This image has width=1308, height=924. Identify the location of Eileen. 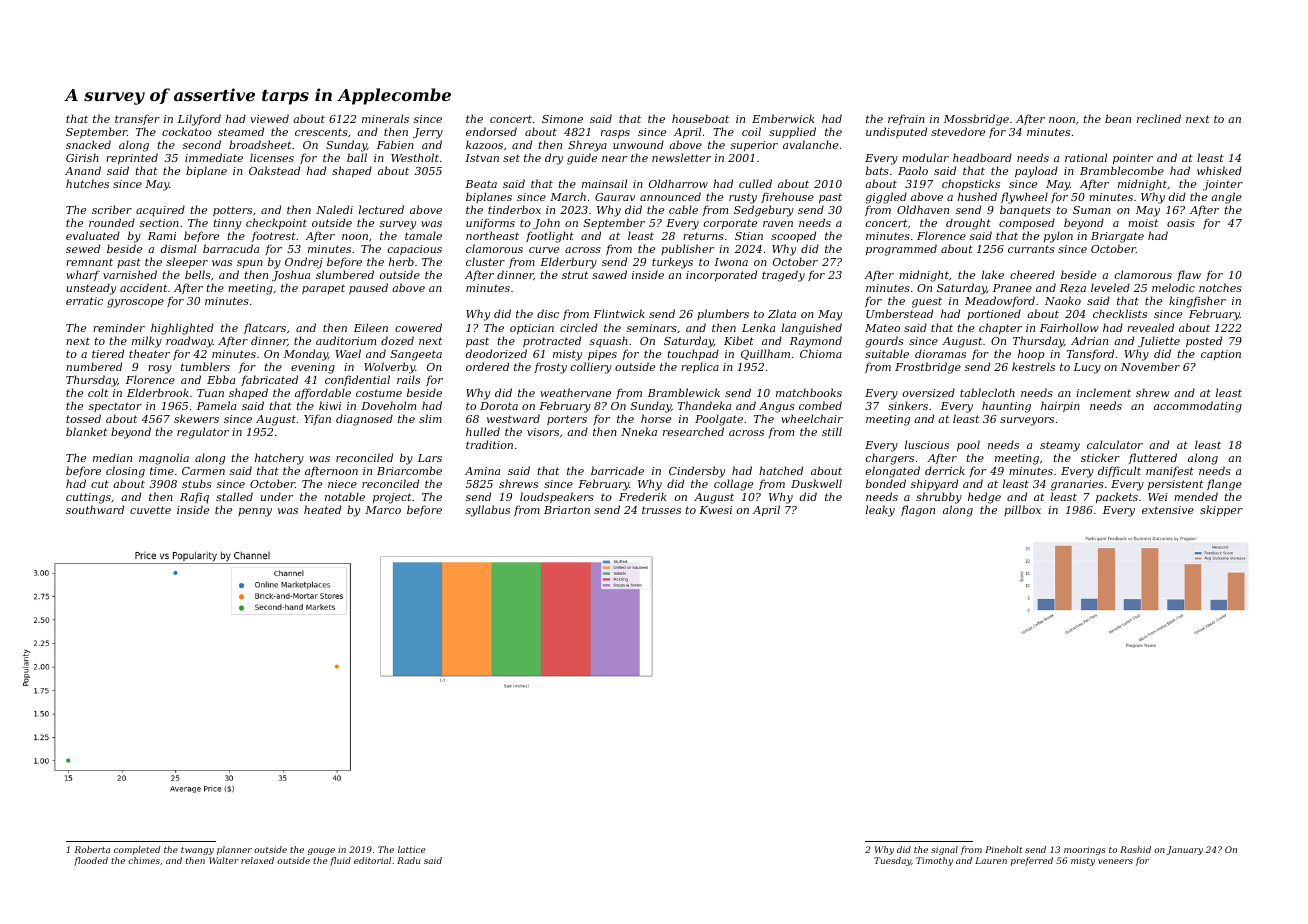
(371, 327).
